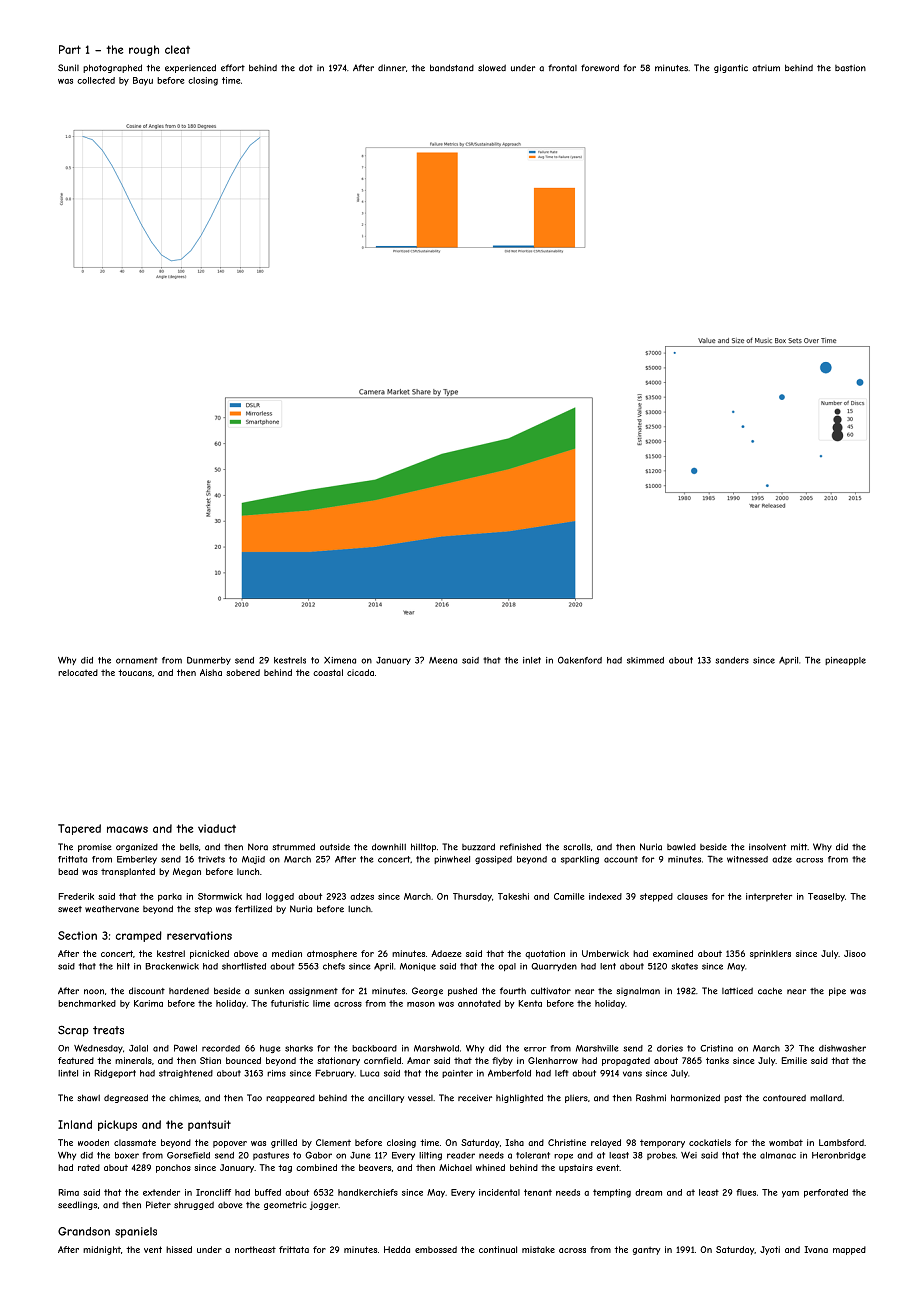 The image size is (924, 1308). What do you see at coordinates (645, 660) in the image?
I see `skimmed` at bounding box center [645, 660].
